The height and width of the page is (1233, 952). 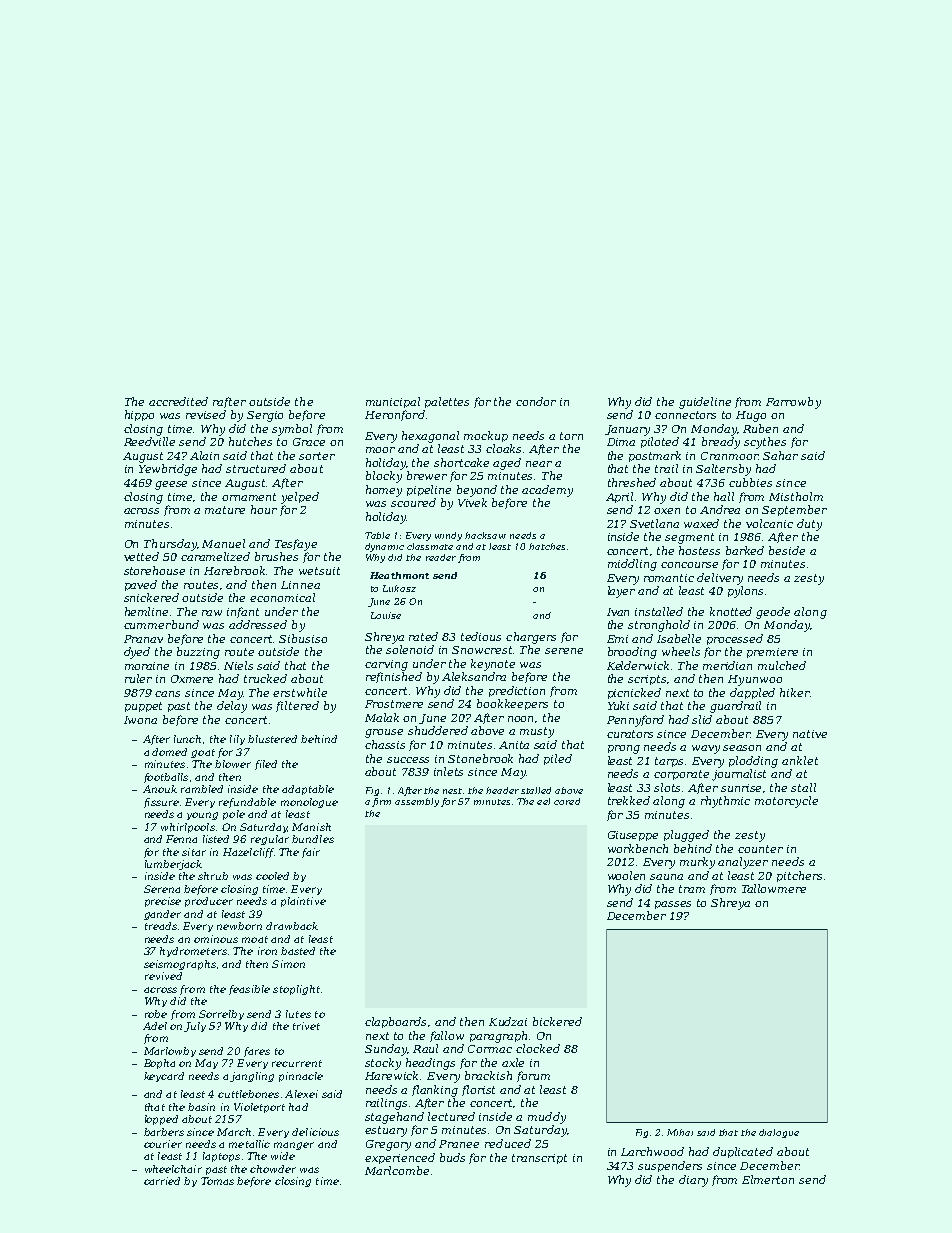 I want to click on assembly, so click(x=417, y=802).
